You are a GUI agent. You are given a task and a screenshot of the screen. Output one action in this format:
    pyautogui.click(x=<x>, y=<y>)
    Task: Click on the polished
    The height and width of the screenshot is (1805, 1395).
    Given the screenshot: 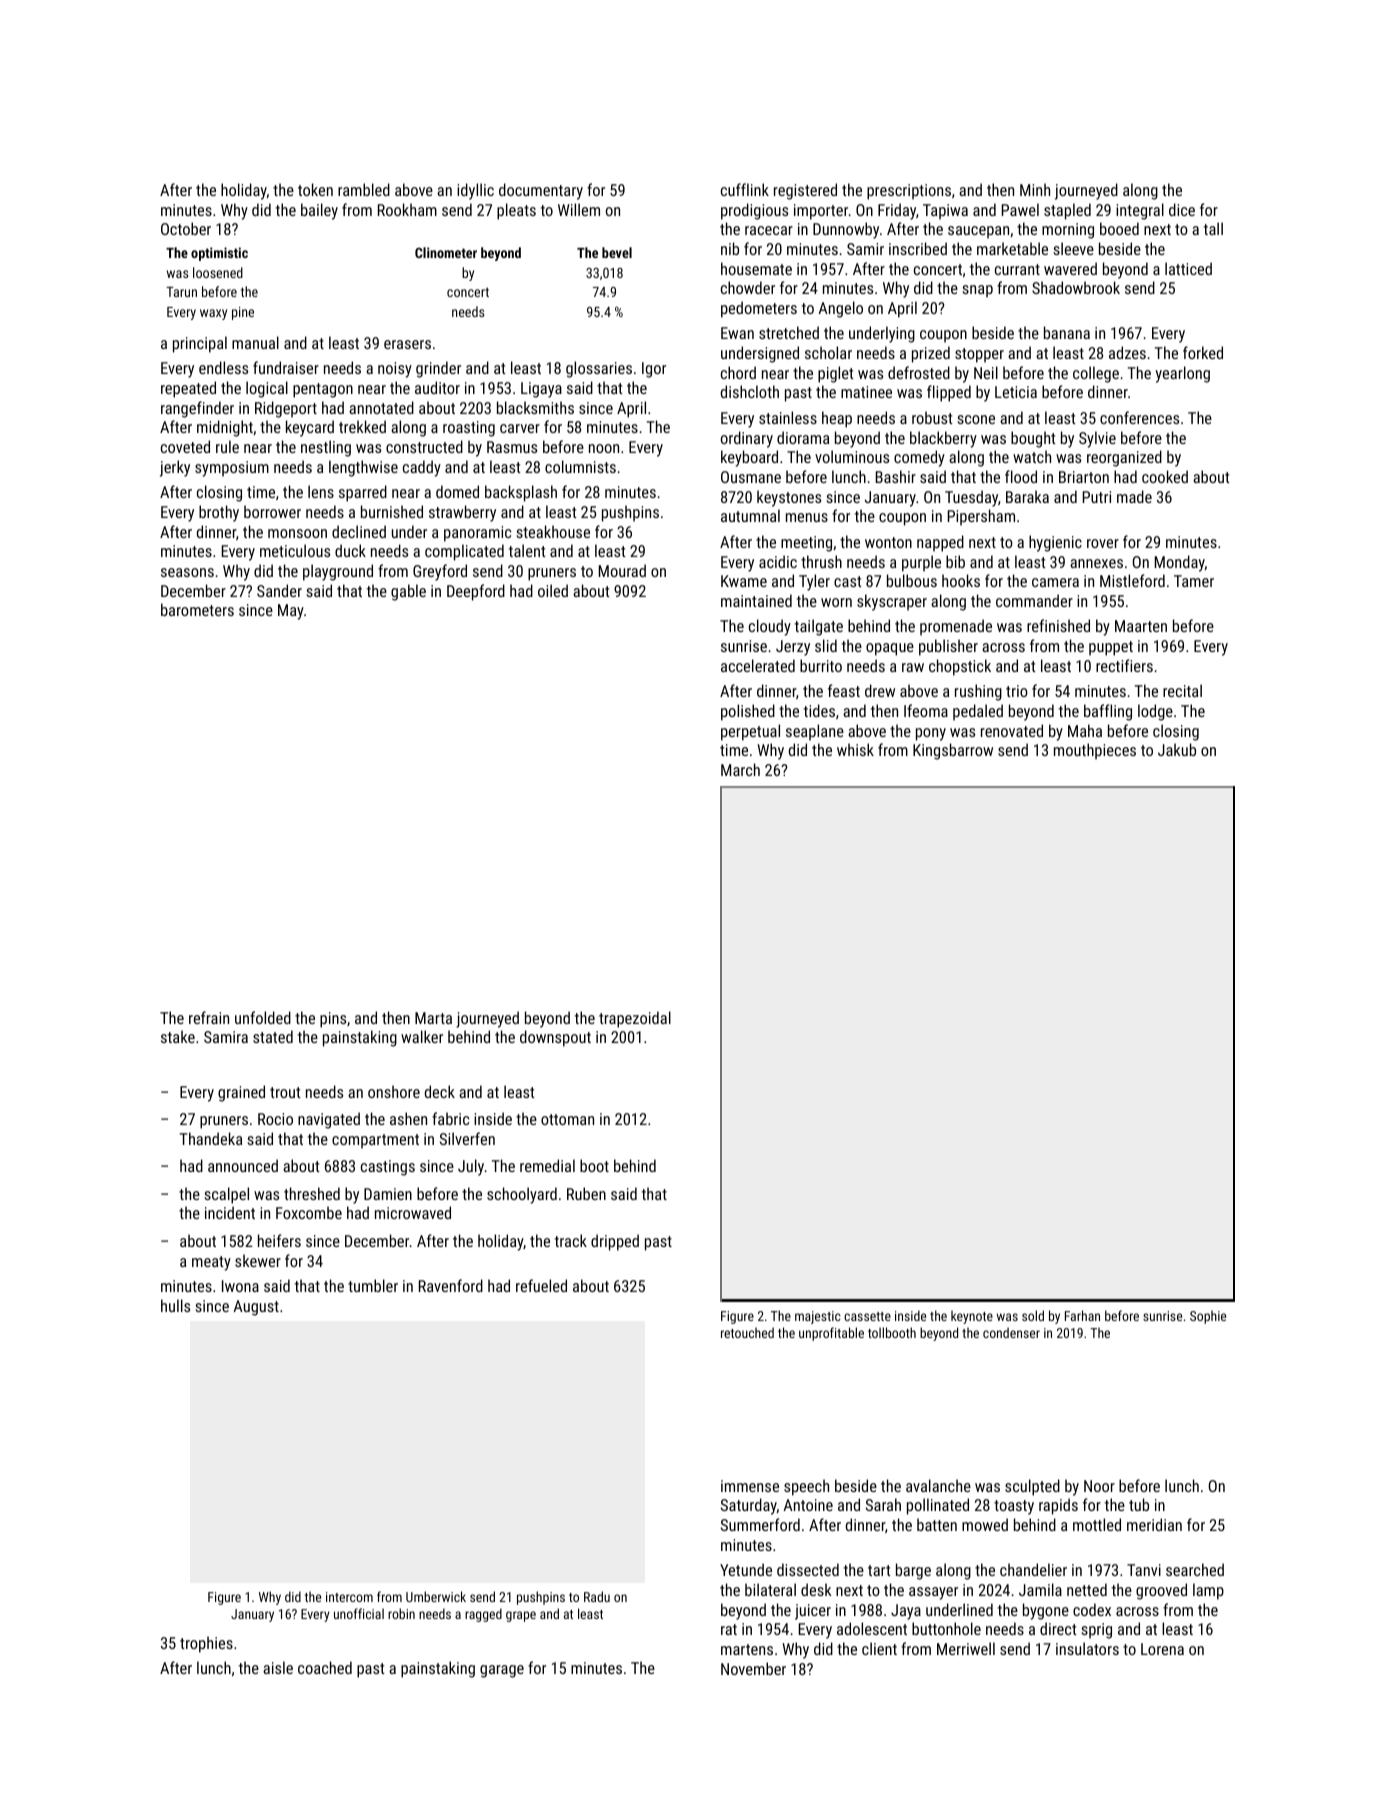 What is the action you would take?
    pyautogui.click(x=748, y=712)
